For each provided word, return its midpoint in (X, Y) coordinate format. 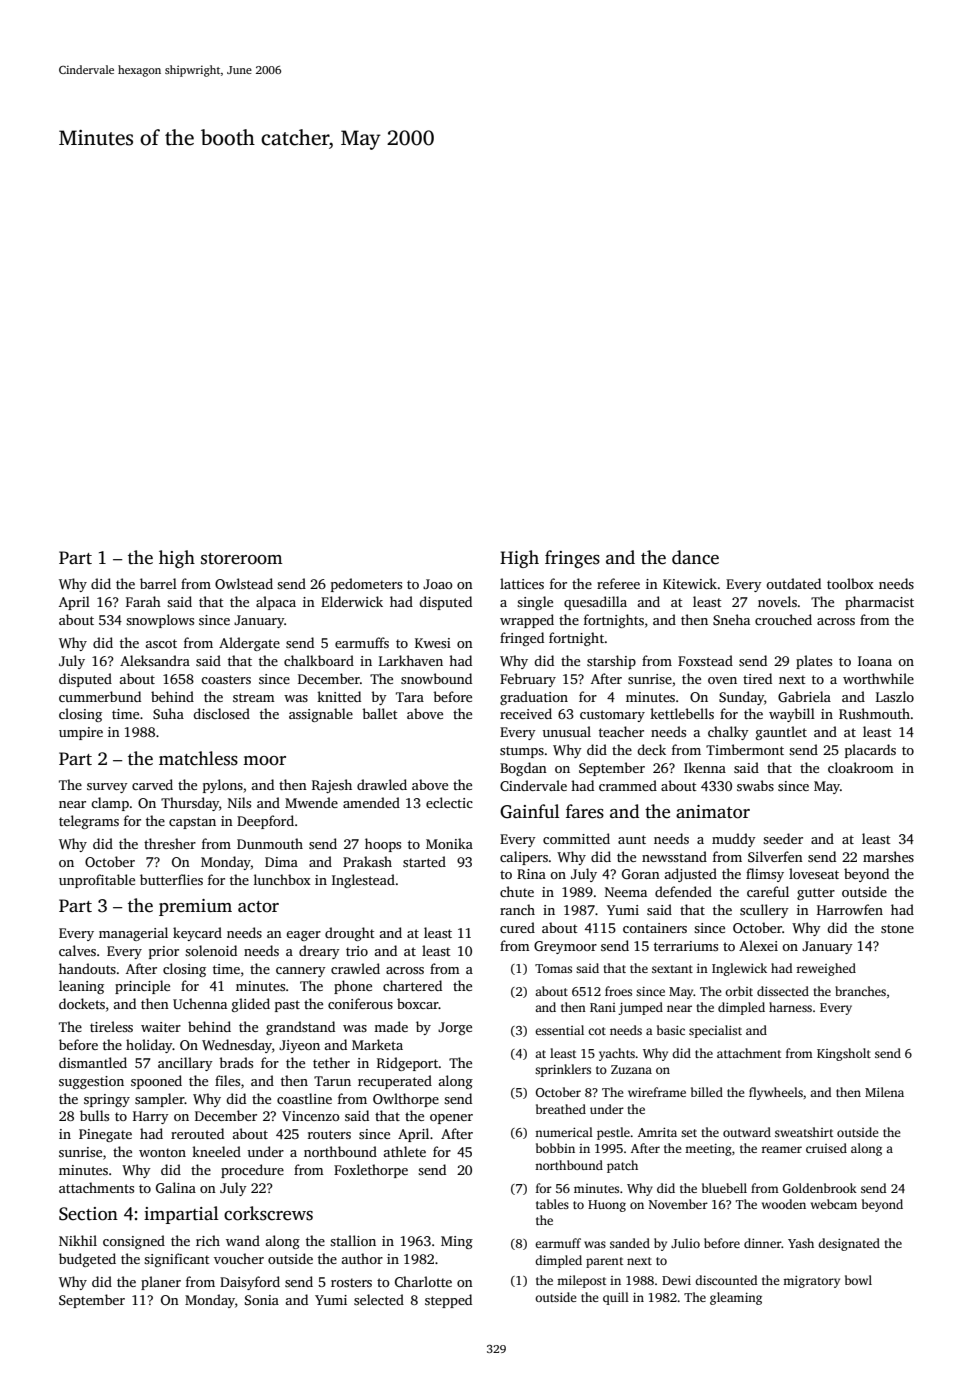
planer (161, 1283)
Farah (143, 601)
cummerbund (100, 696)
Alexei (758, 945)
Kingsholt (844, 1054)
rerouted (197, 1133)
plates (814, 662)
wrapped (527, 621)
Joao (438, 584)
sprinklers (563, 1070)
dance (695, 557)
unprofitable (97, 881)
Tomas (553, 968)
